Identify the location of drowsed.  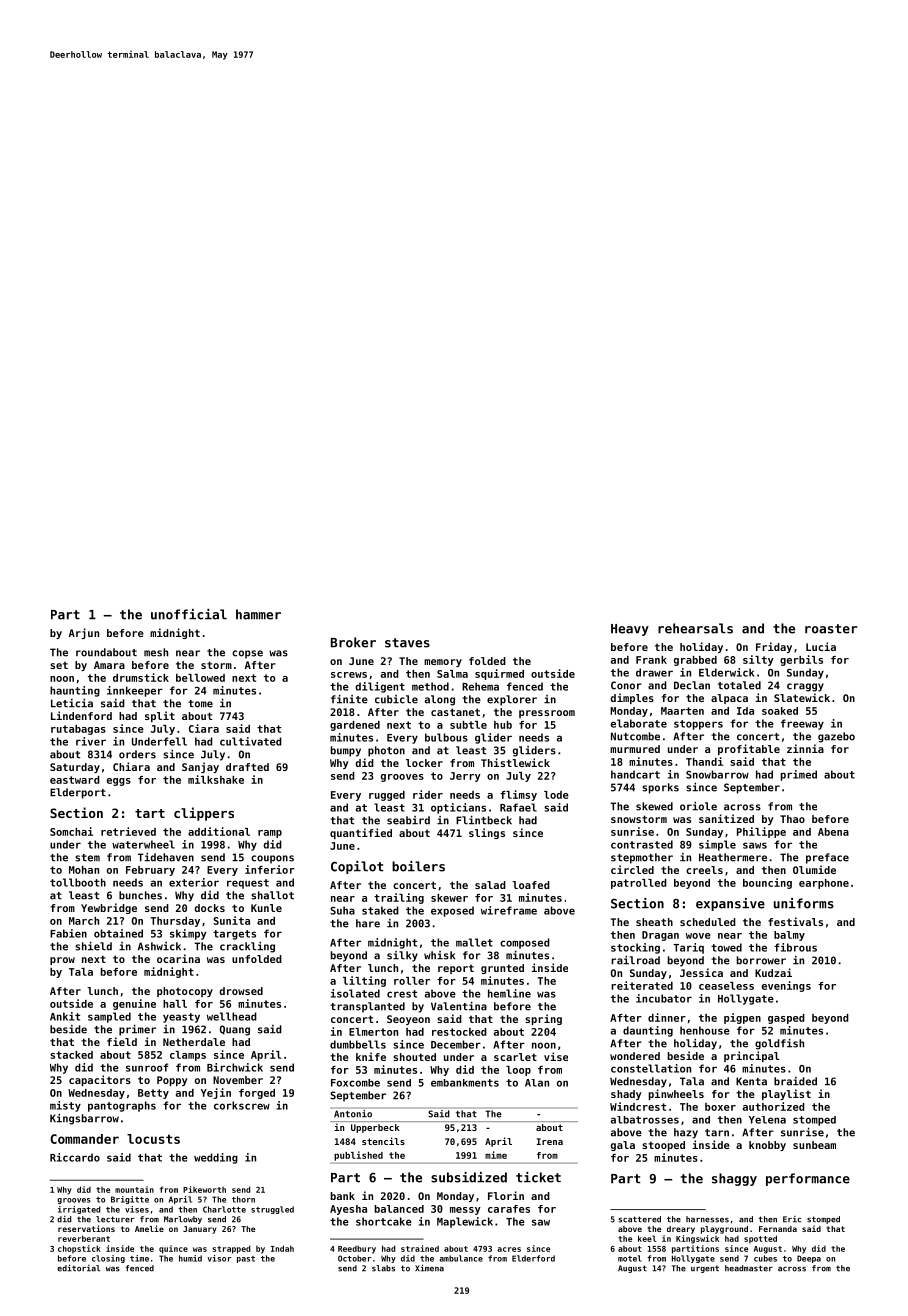
(241, 991).
